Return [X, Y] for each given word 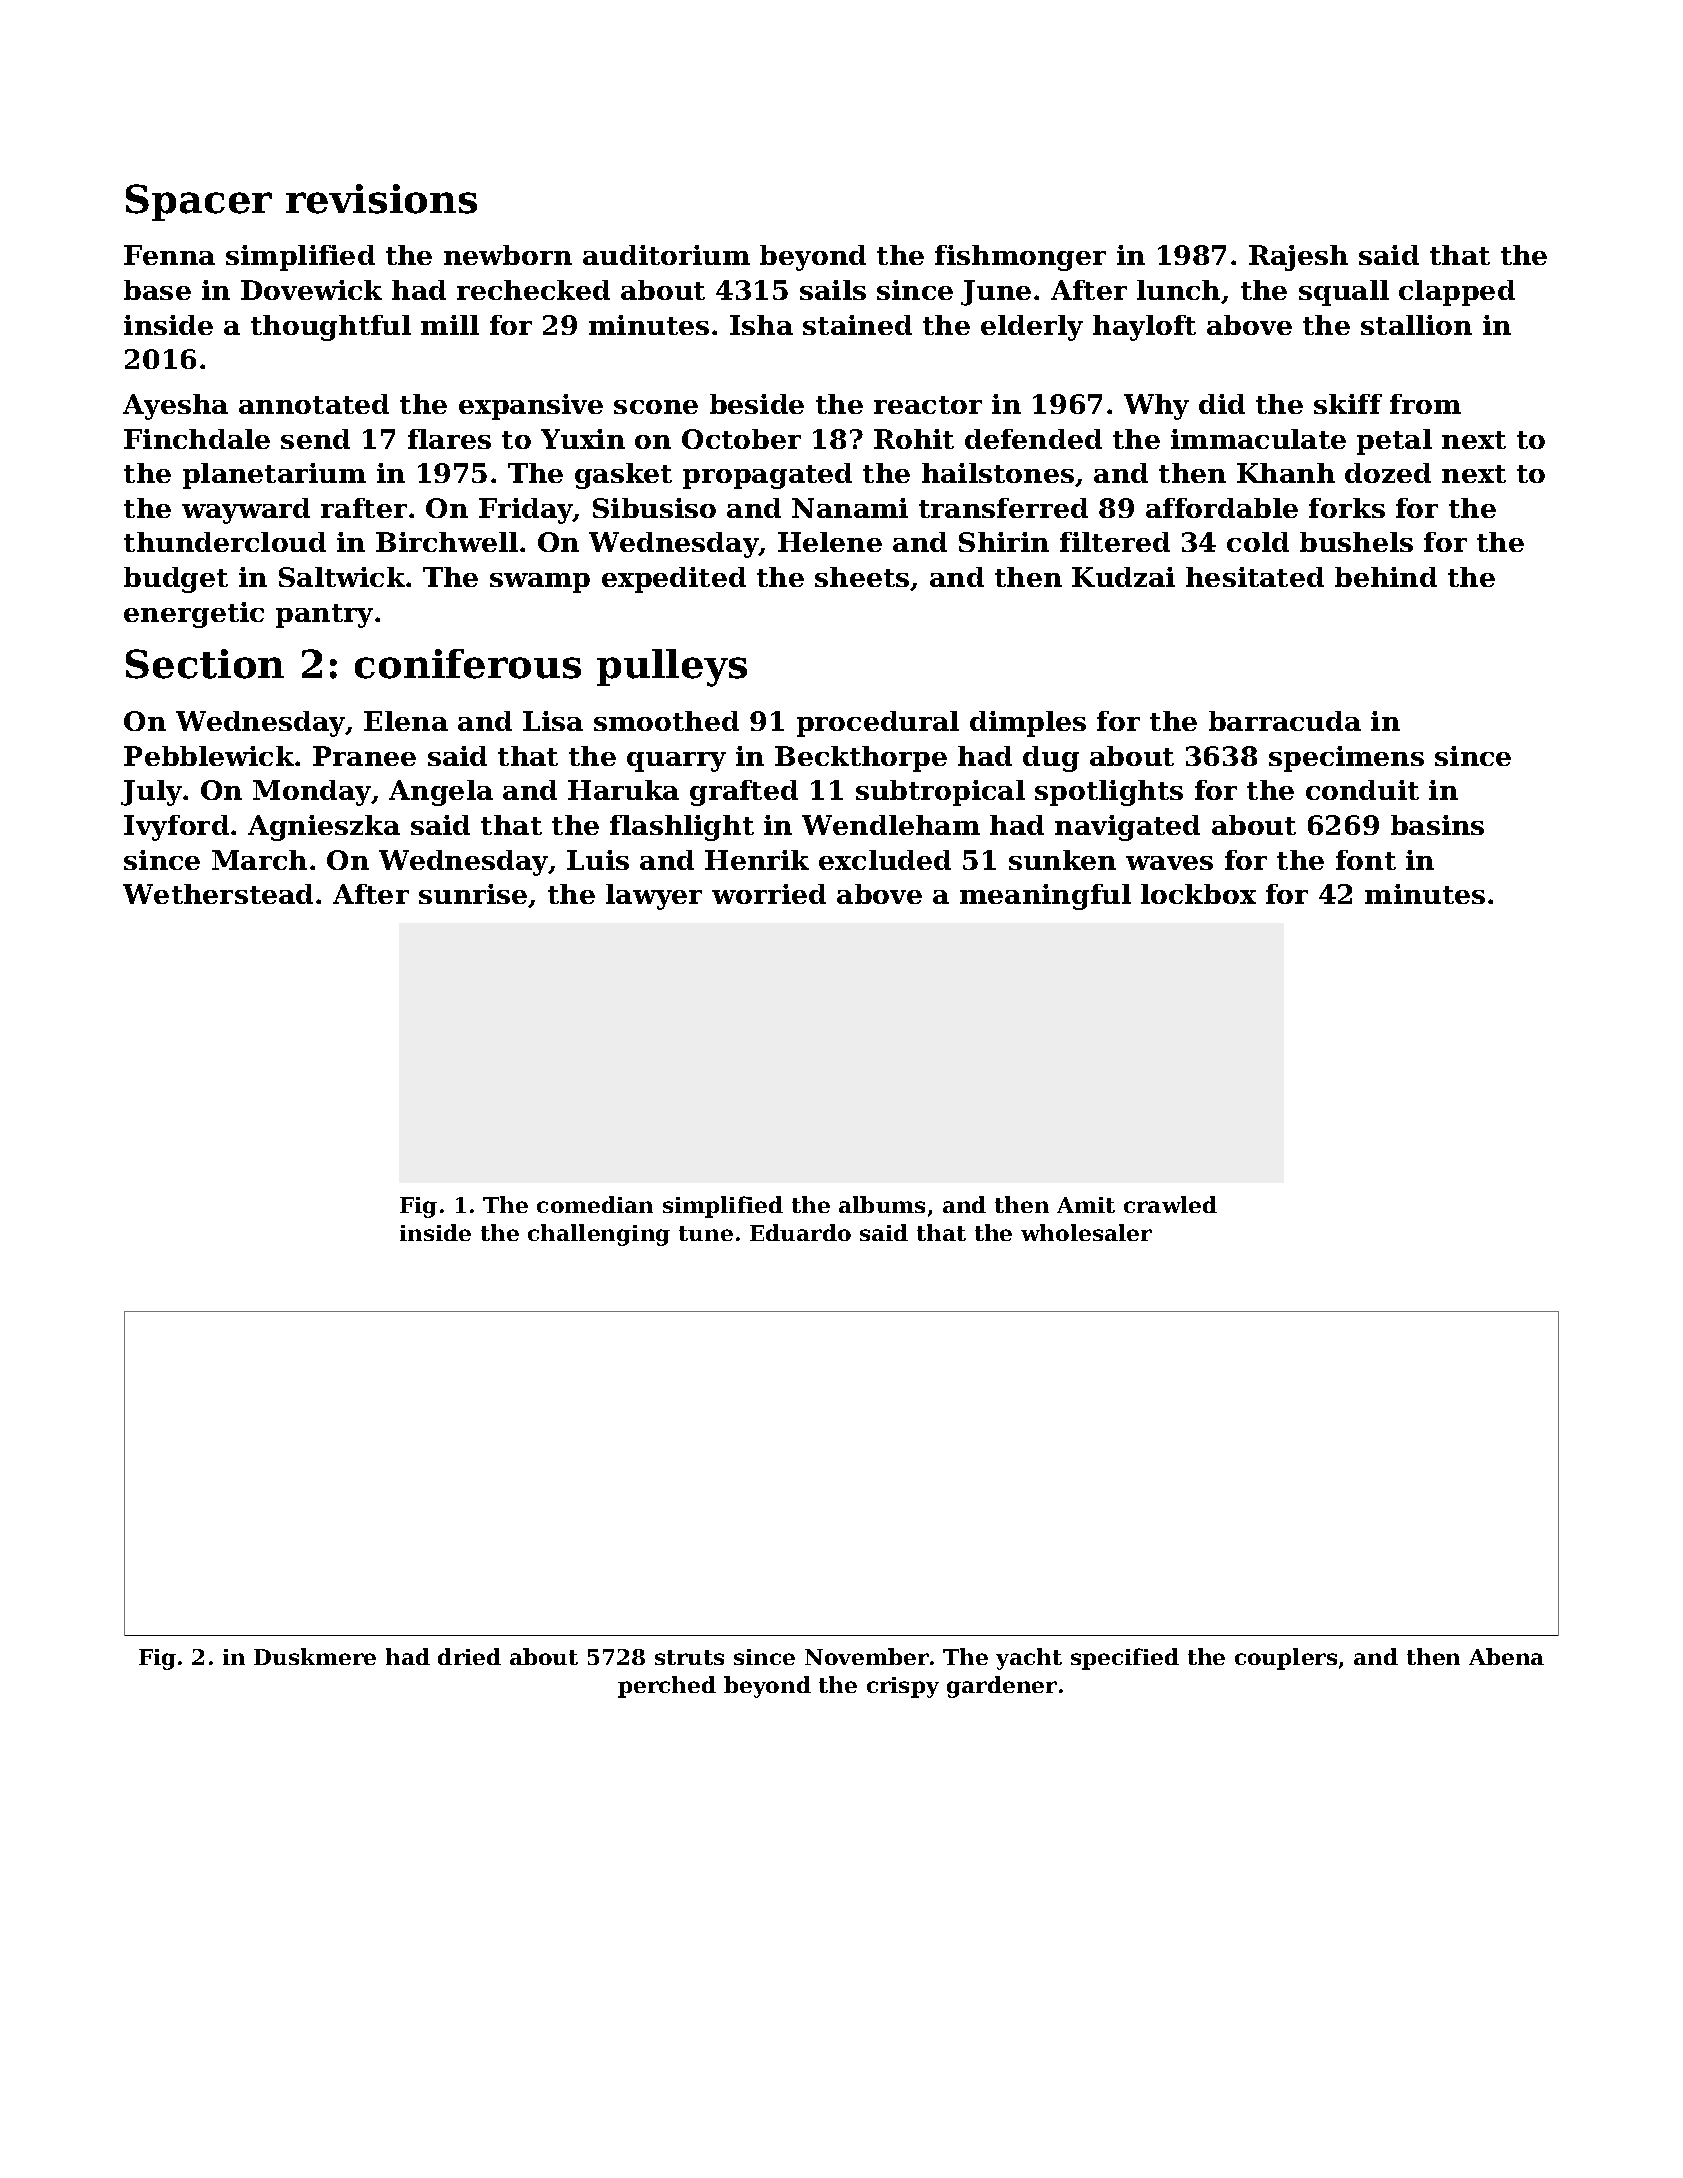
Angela [441, 793]
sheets [862, 577]
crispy [903, 1687]
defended [1033, 439]
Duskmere [315, 1656]
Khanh [1286, 473]
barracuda [1285, 721]
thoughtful [331, 328]
